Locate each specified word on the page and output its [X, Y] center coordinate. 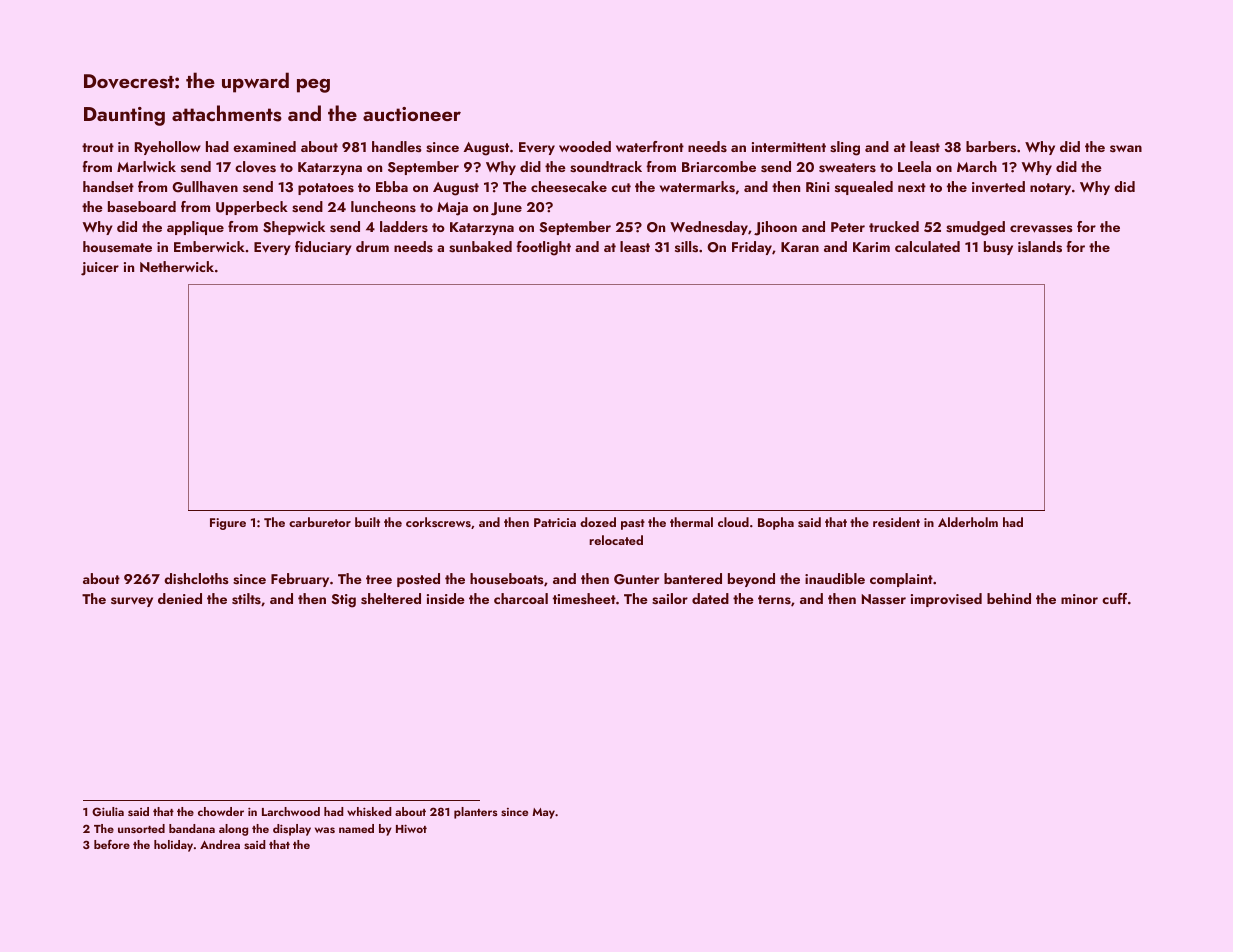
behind [1009, 598]
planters [476, 813]
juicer [100, 269]
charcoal [521, 598]
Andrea [220, 844]
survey [132, 602]
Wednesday [709, 228]
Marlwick [146, 166]
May [543, 813]
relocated [616, 540]
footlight [543, 248]
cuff [1114, 598]
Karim [871, 247]
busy [998, 248]
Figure [228, 524]
